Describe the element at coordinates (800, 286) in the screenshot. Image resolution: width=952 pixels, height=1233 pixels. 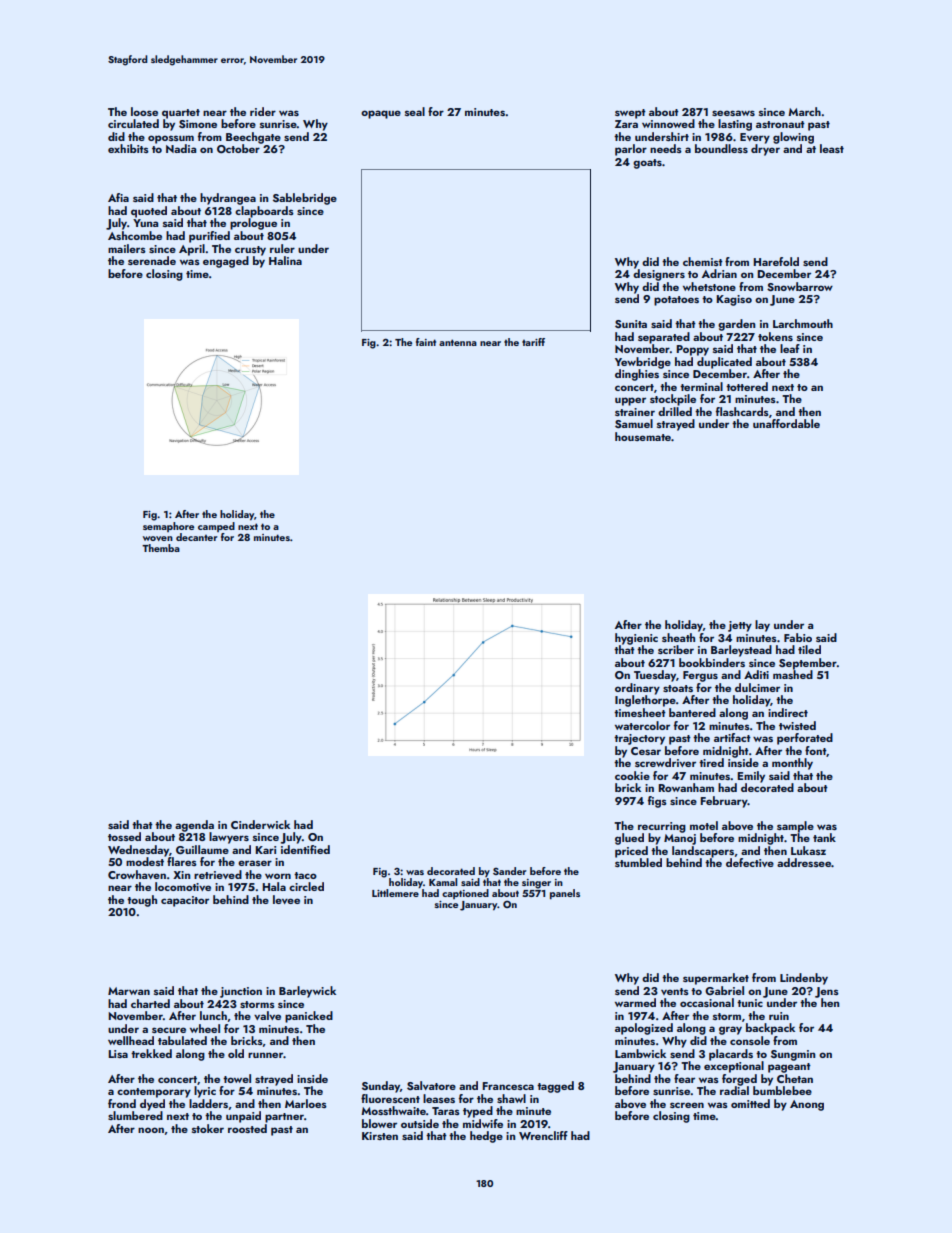
I see `Snowbarrow` at that location.
